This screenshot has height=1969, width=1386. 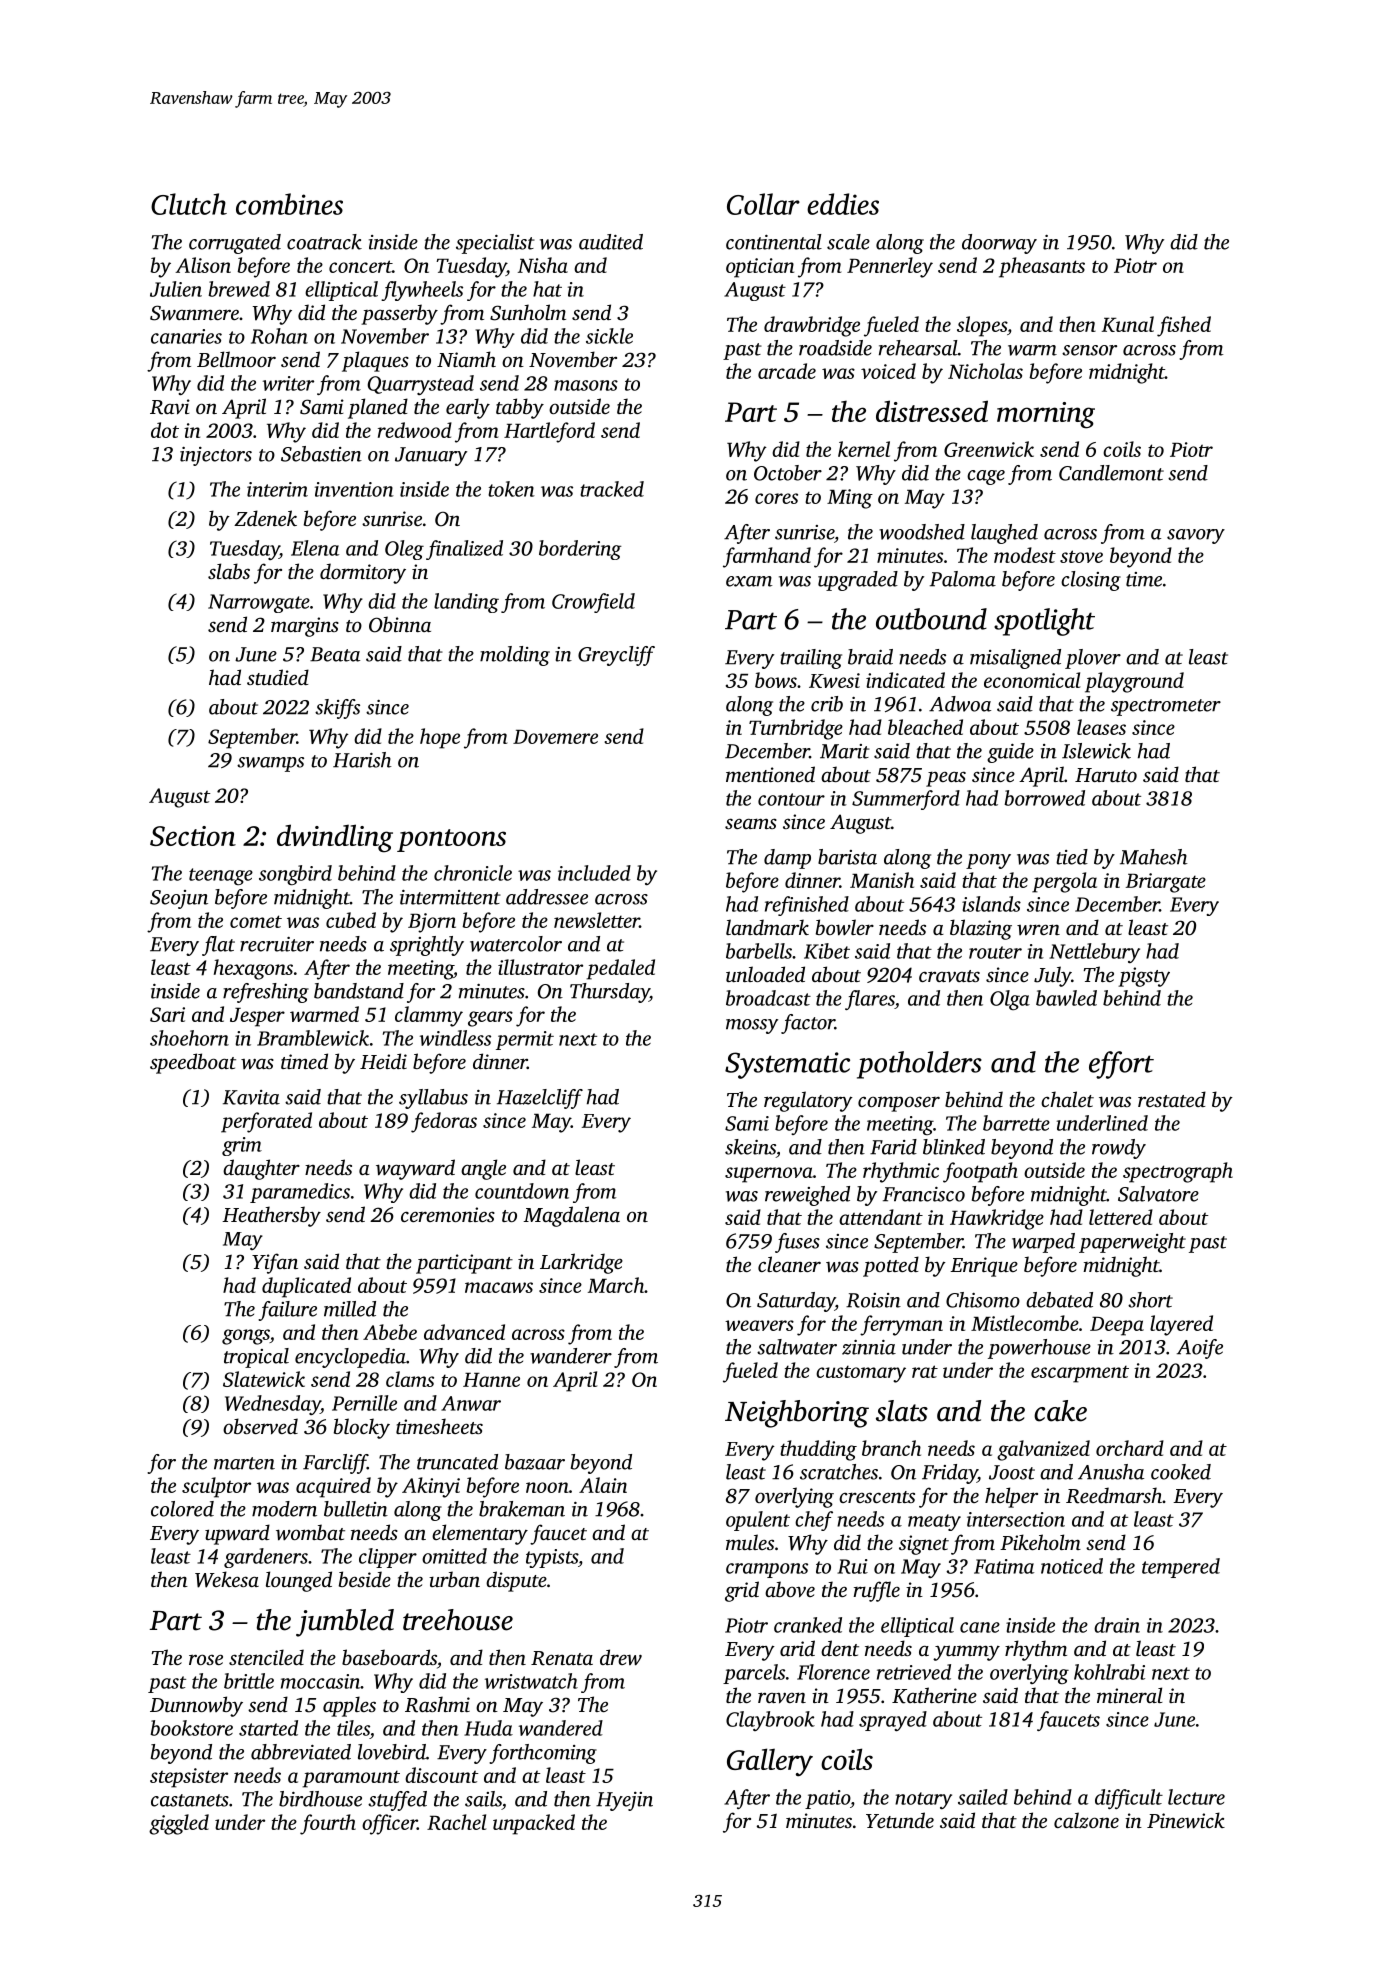 What do you see at coordinates (244, 1463) in the screenshot?
I see `marten` at bounding box center [244, 1463].
